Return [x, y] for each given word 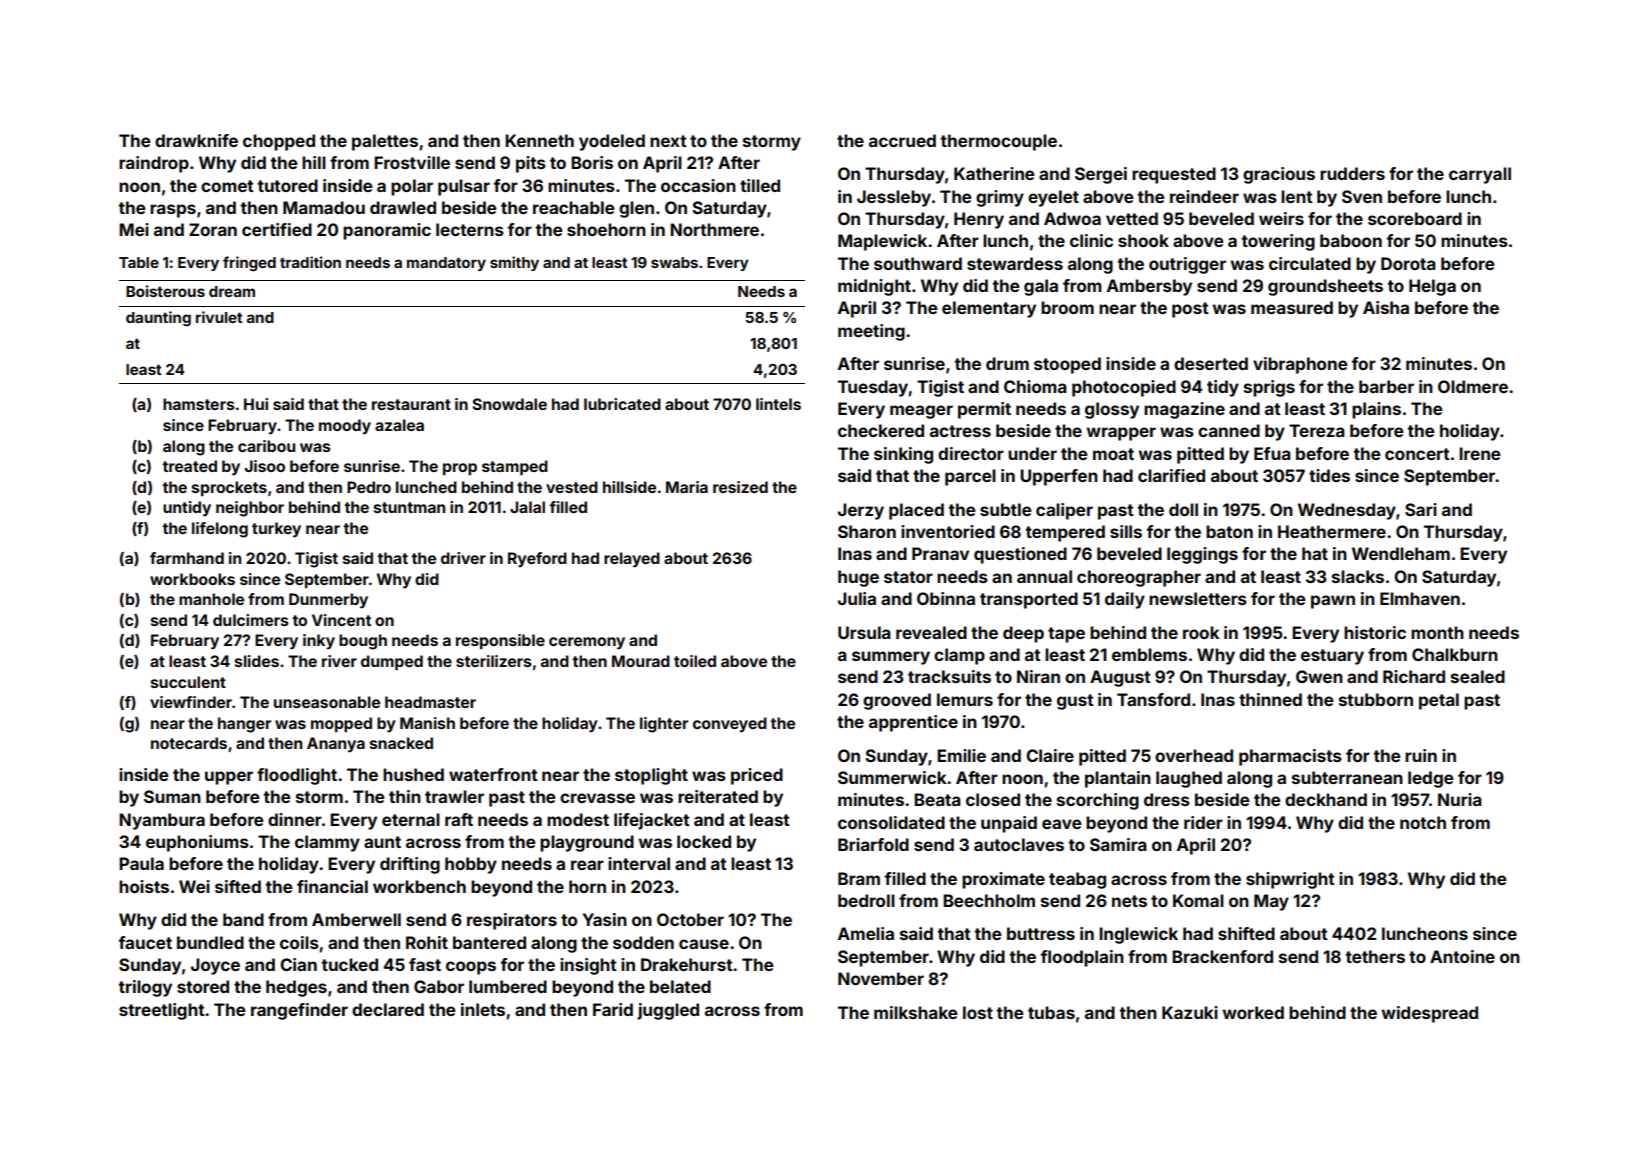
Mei [134, 229]
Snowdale [509, 404]
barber [1386, 386]
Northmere [714, 229]
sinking [903, 455]
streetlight [162, 1011]
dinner [295, 819]
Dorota [1408, 263]
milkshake [916, 1012]
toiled [695, 661]
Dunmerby [328, 601]
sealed [1478, 676]
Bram [859, 878]
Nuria [1460, 799]
